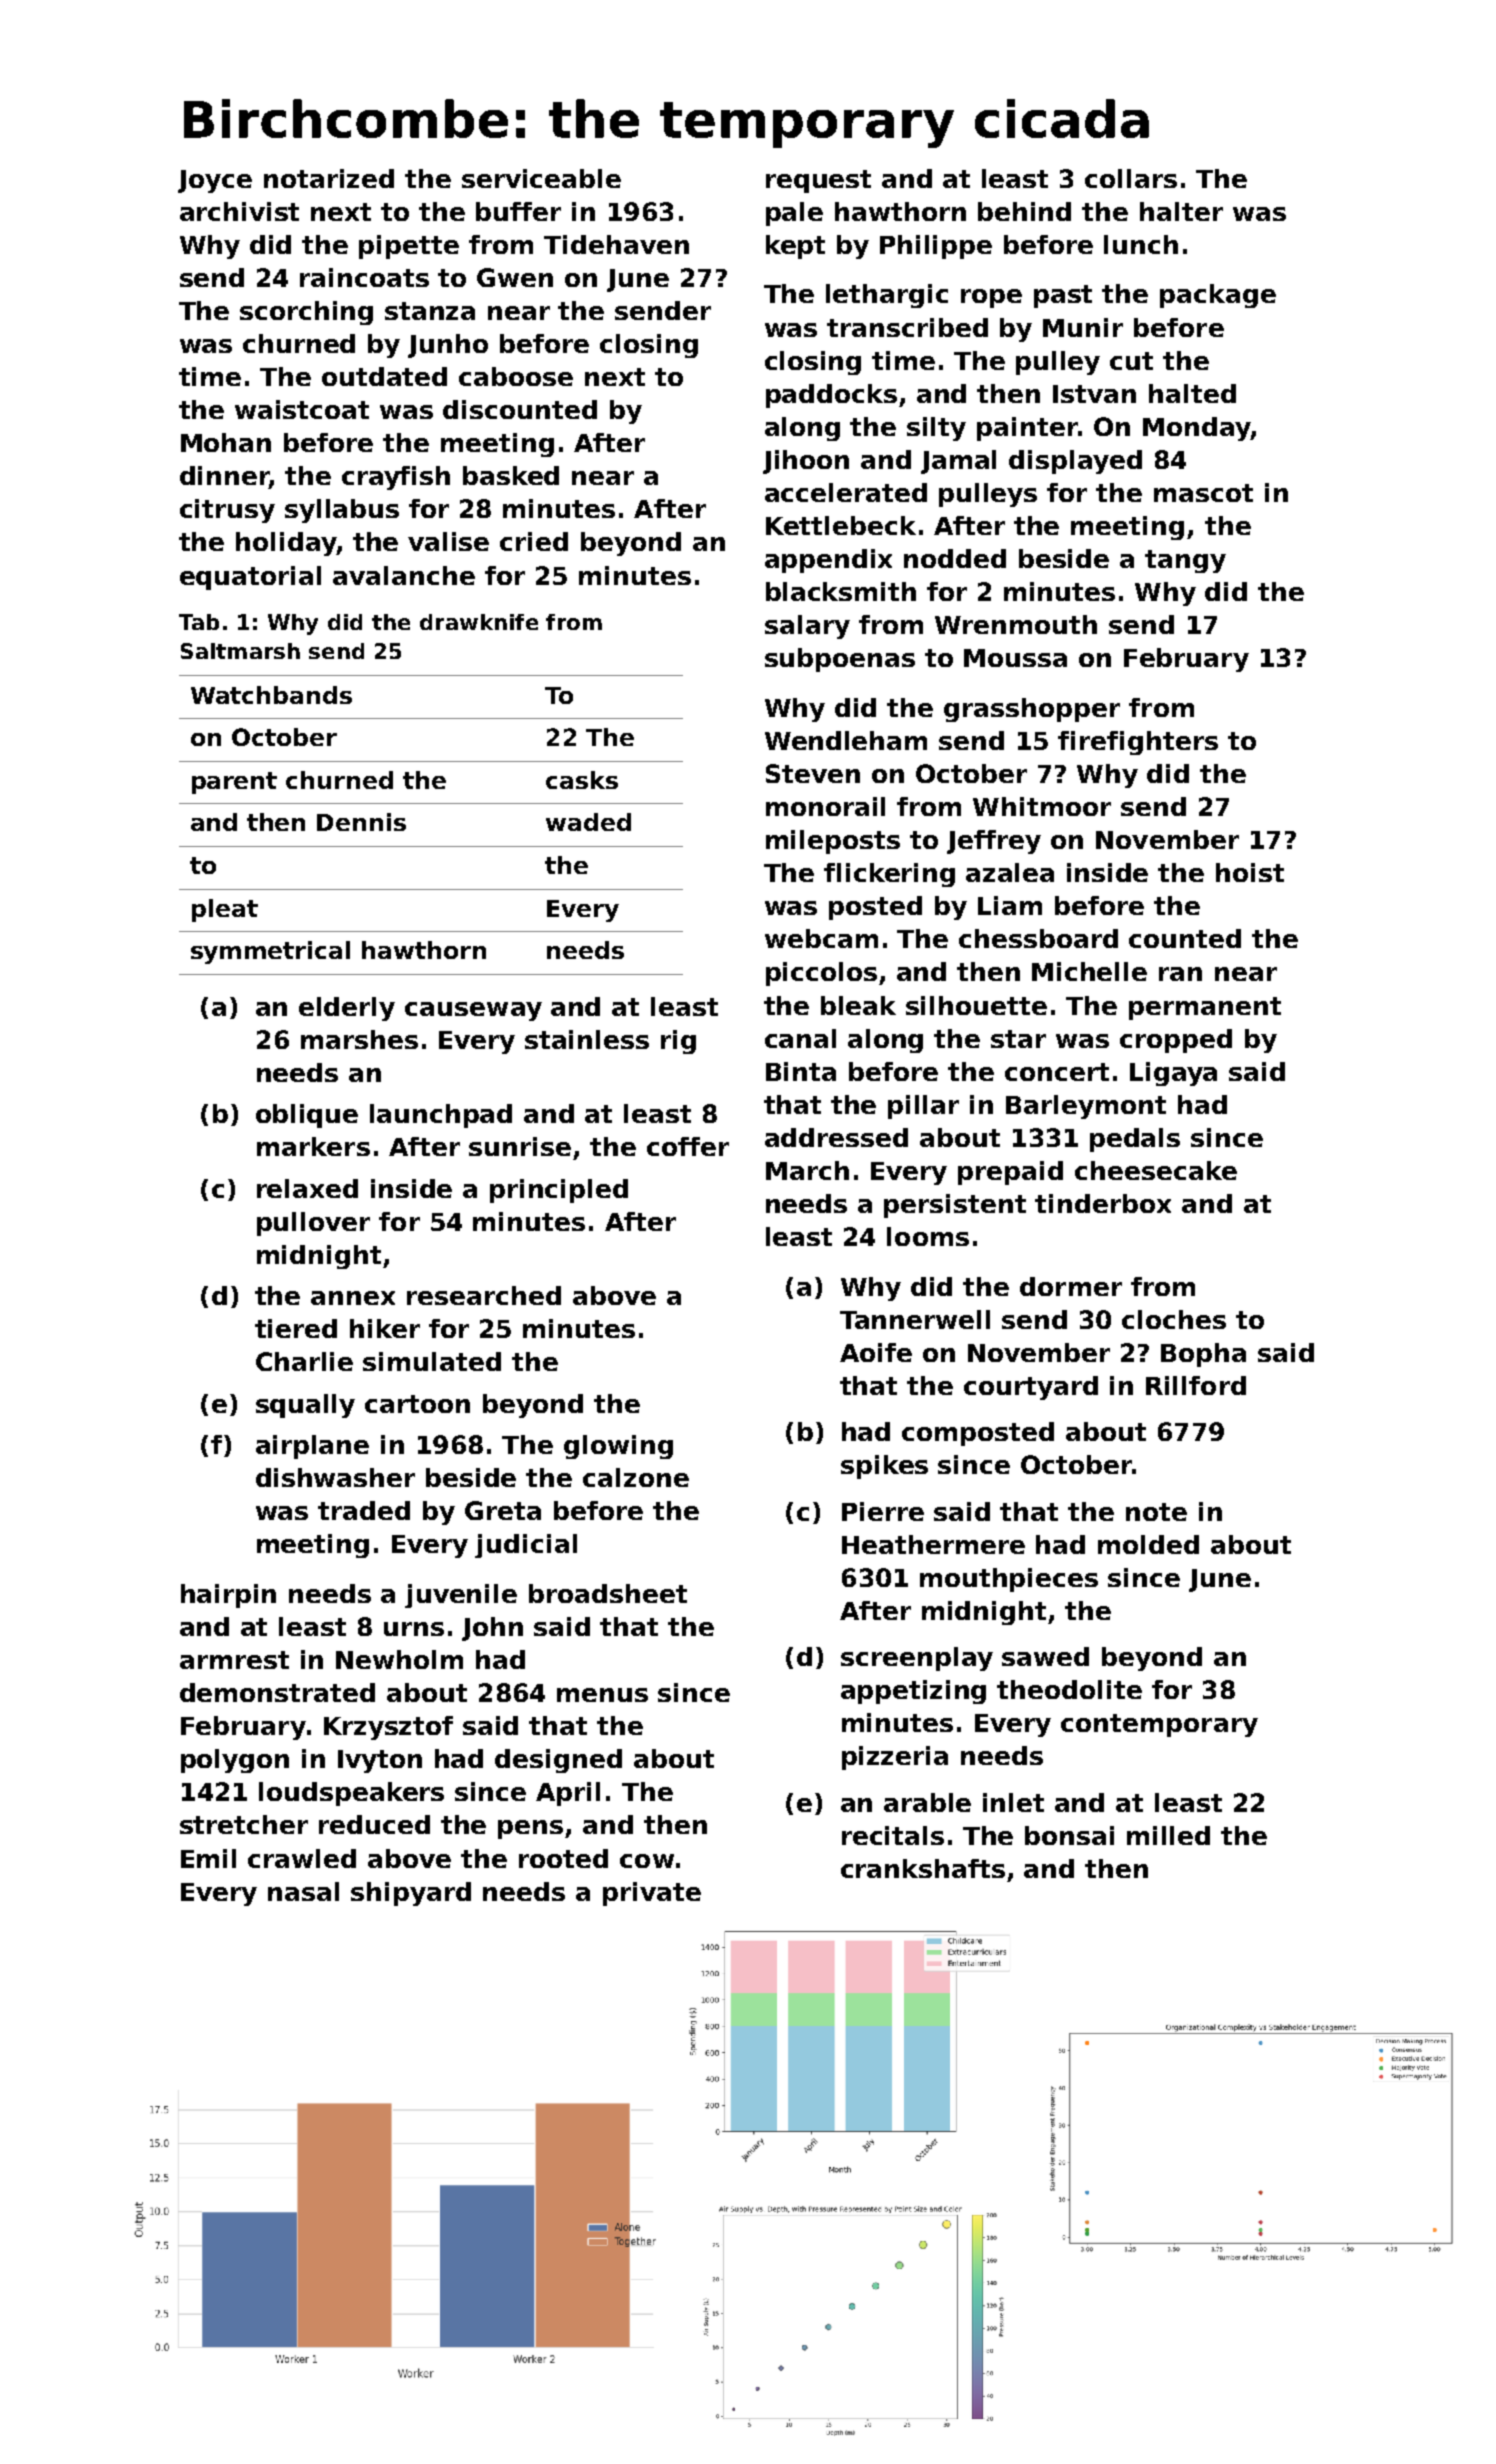 This document has width=1496, height=2464. I want to click on Aoife, so click(876, 1352).
